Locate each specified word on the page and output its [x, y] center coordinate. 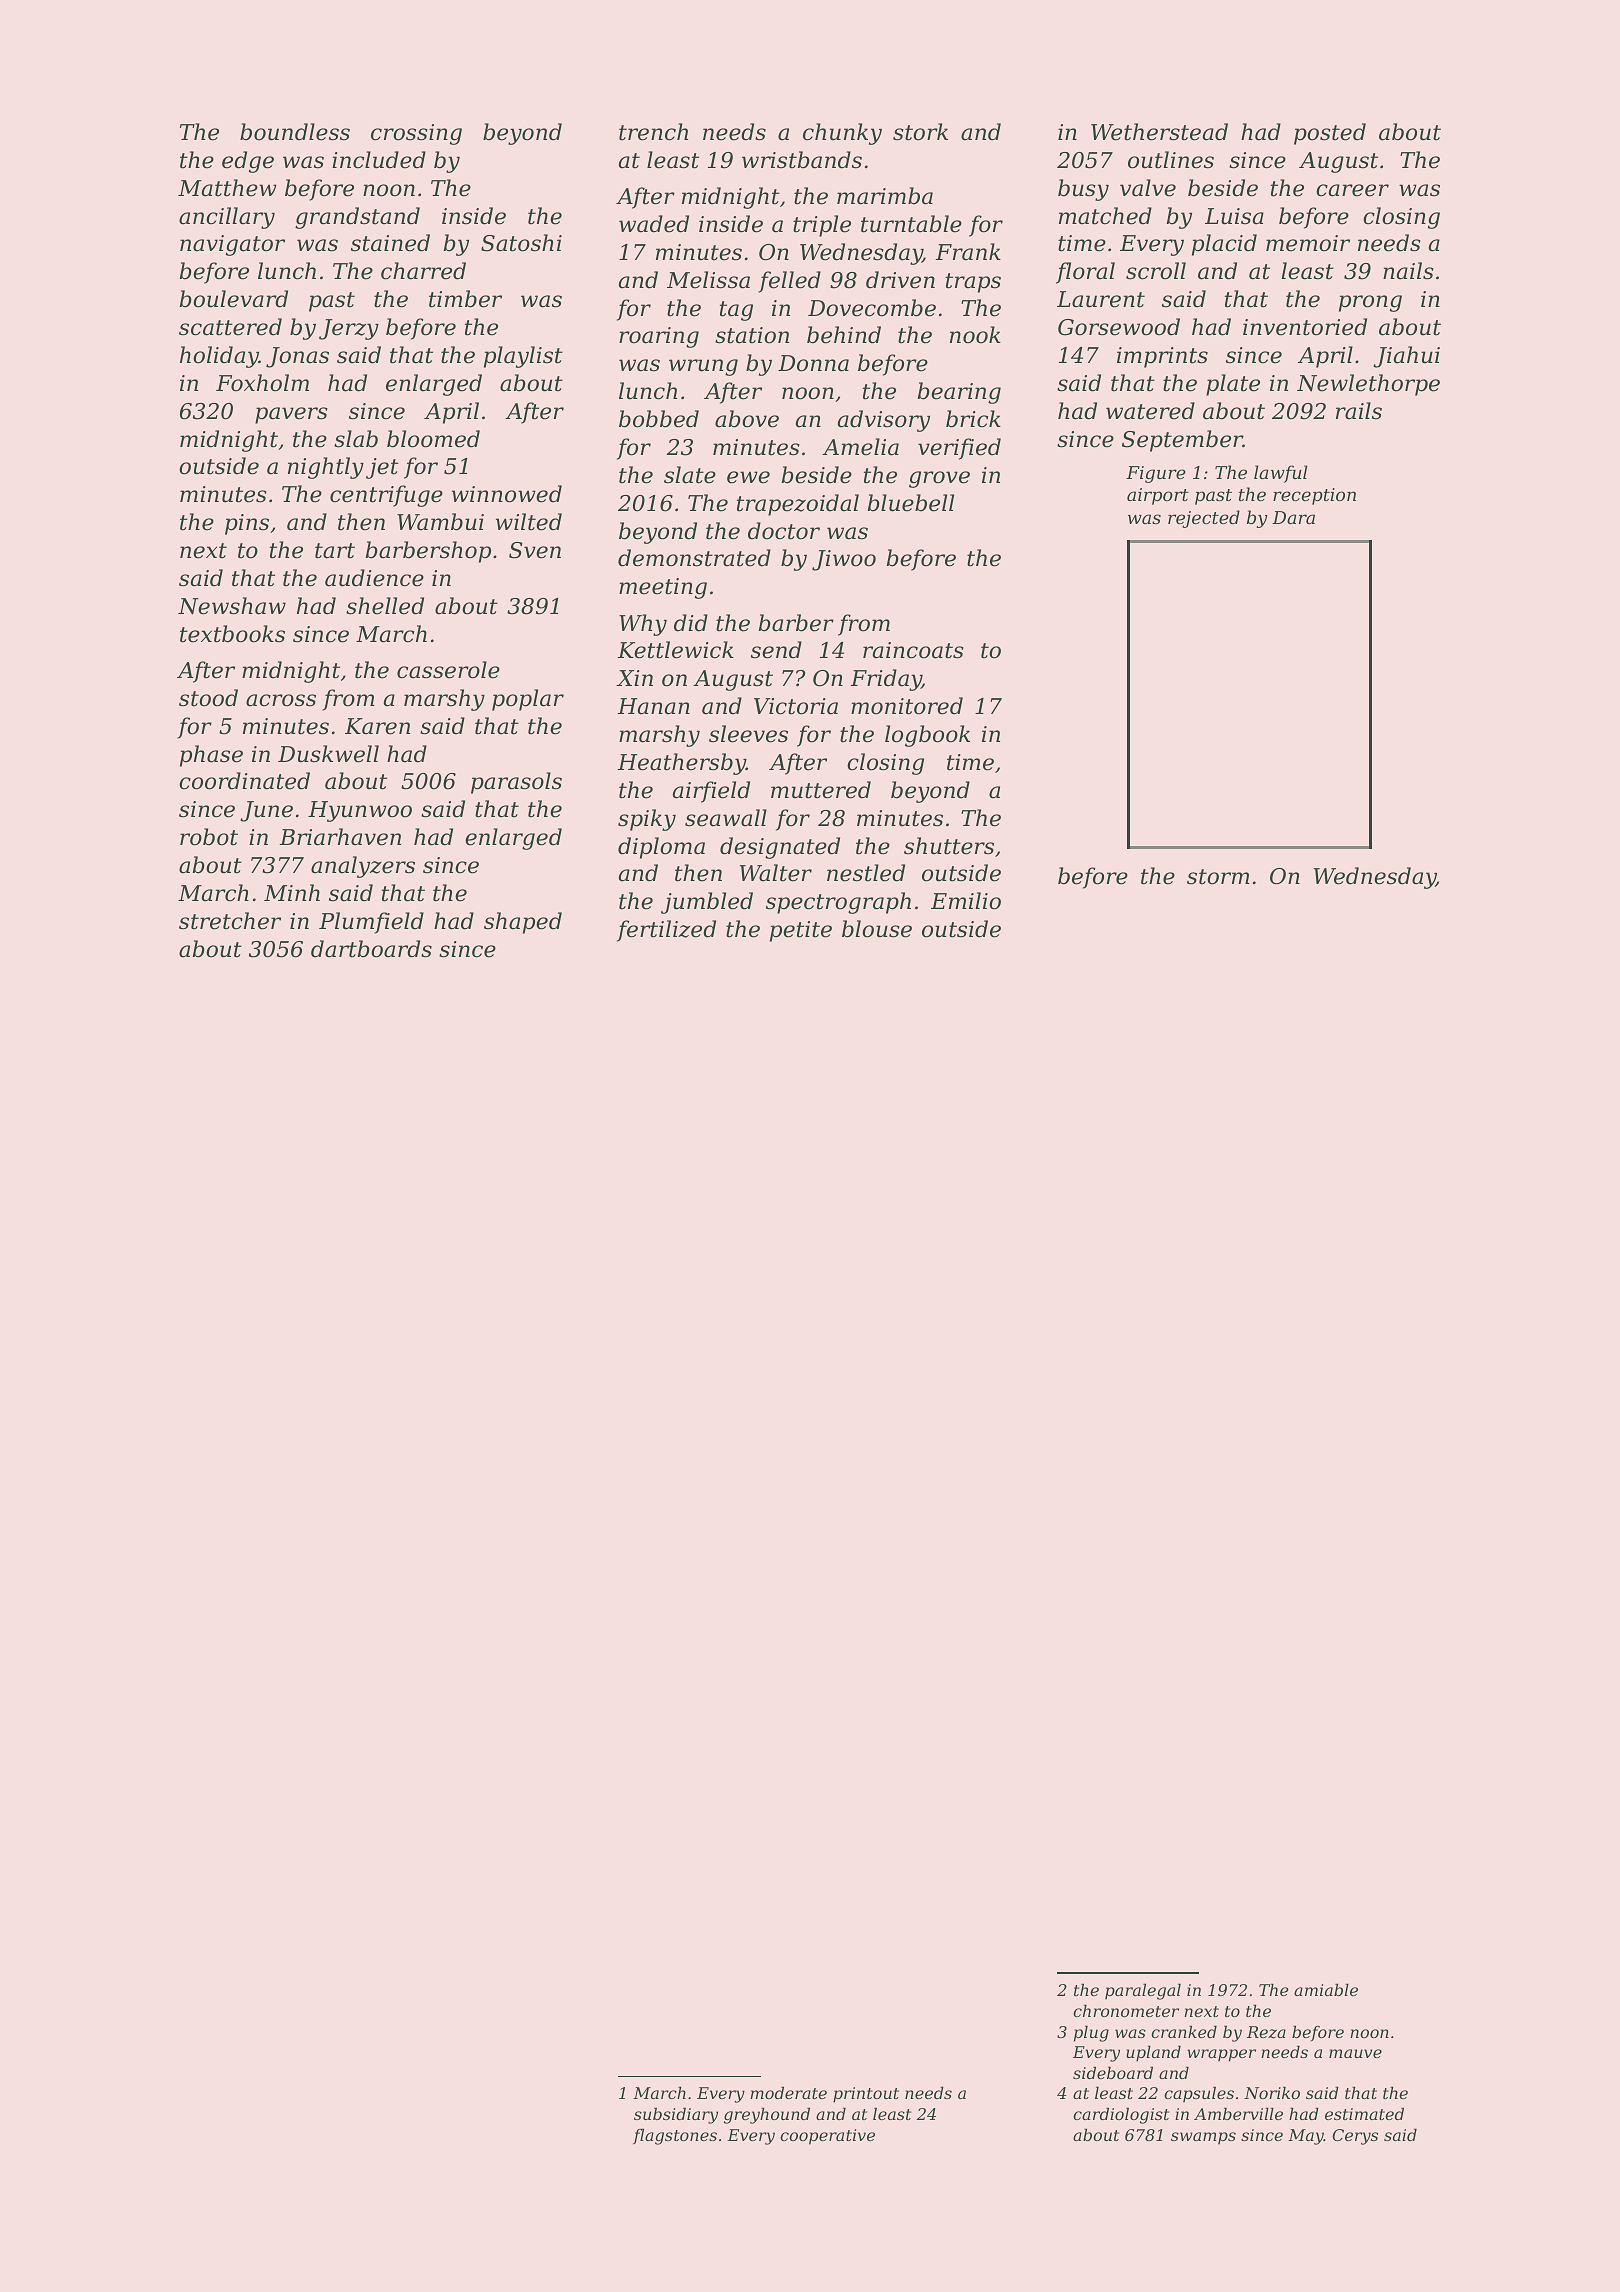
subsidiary [676, 2115]
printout [866, 2095]
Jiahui [1406, 357]
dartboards [371, 949]
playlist [523, 357]
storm [1218, 877]
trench [653, 132]
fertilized [666, 931]
